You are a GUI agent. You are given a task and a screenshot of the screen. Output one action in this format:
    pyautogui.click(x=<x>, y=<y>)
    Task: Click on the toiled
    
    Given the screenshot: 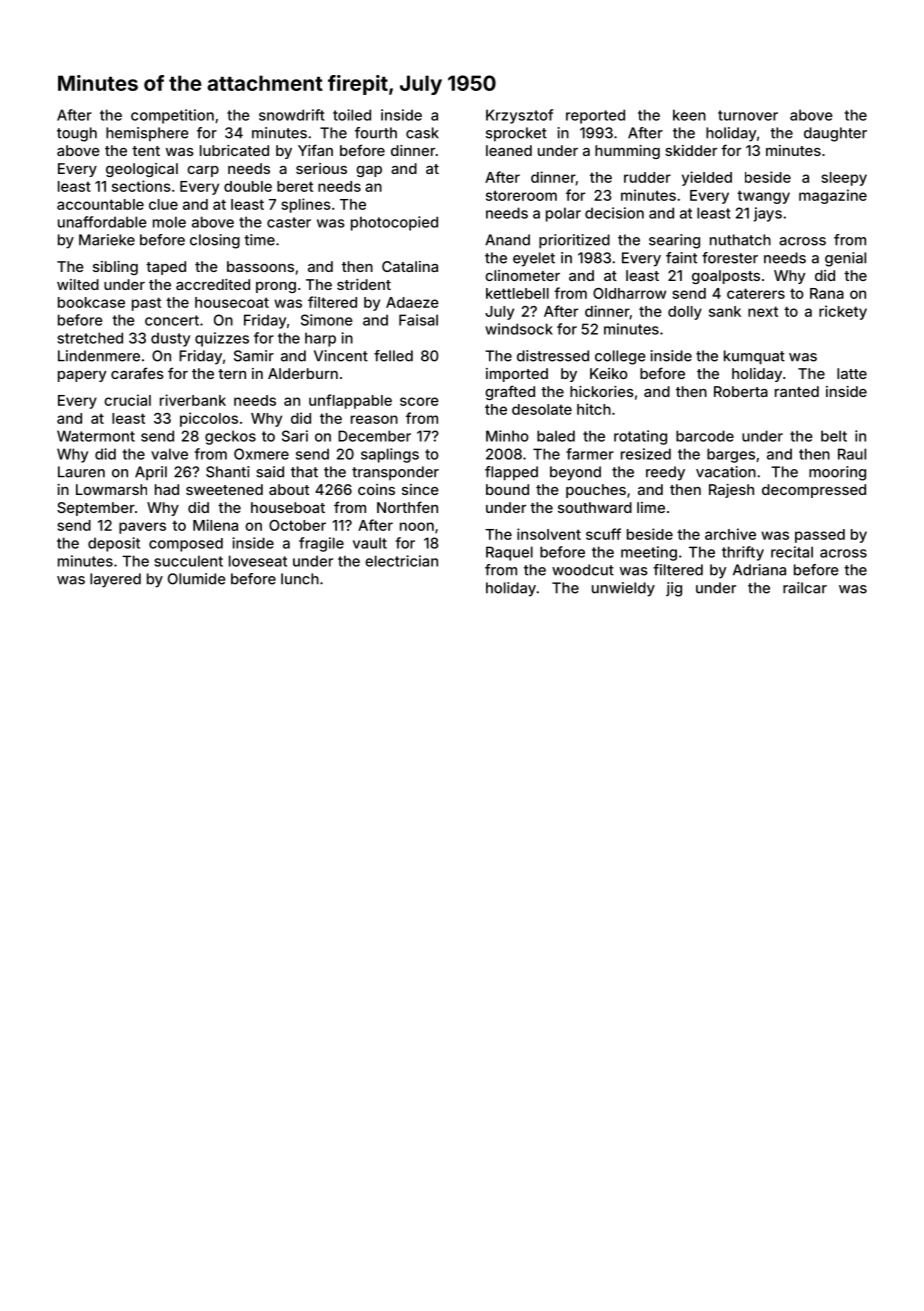 What is the action you would take?
    pyautogui.click(x=352, y=115)
